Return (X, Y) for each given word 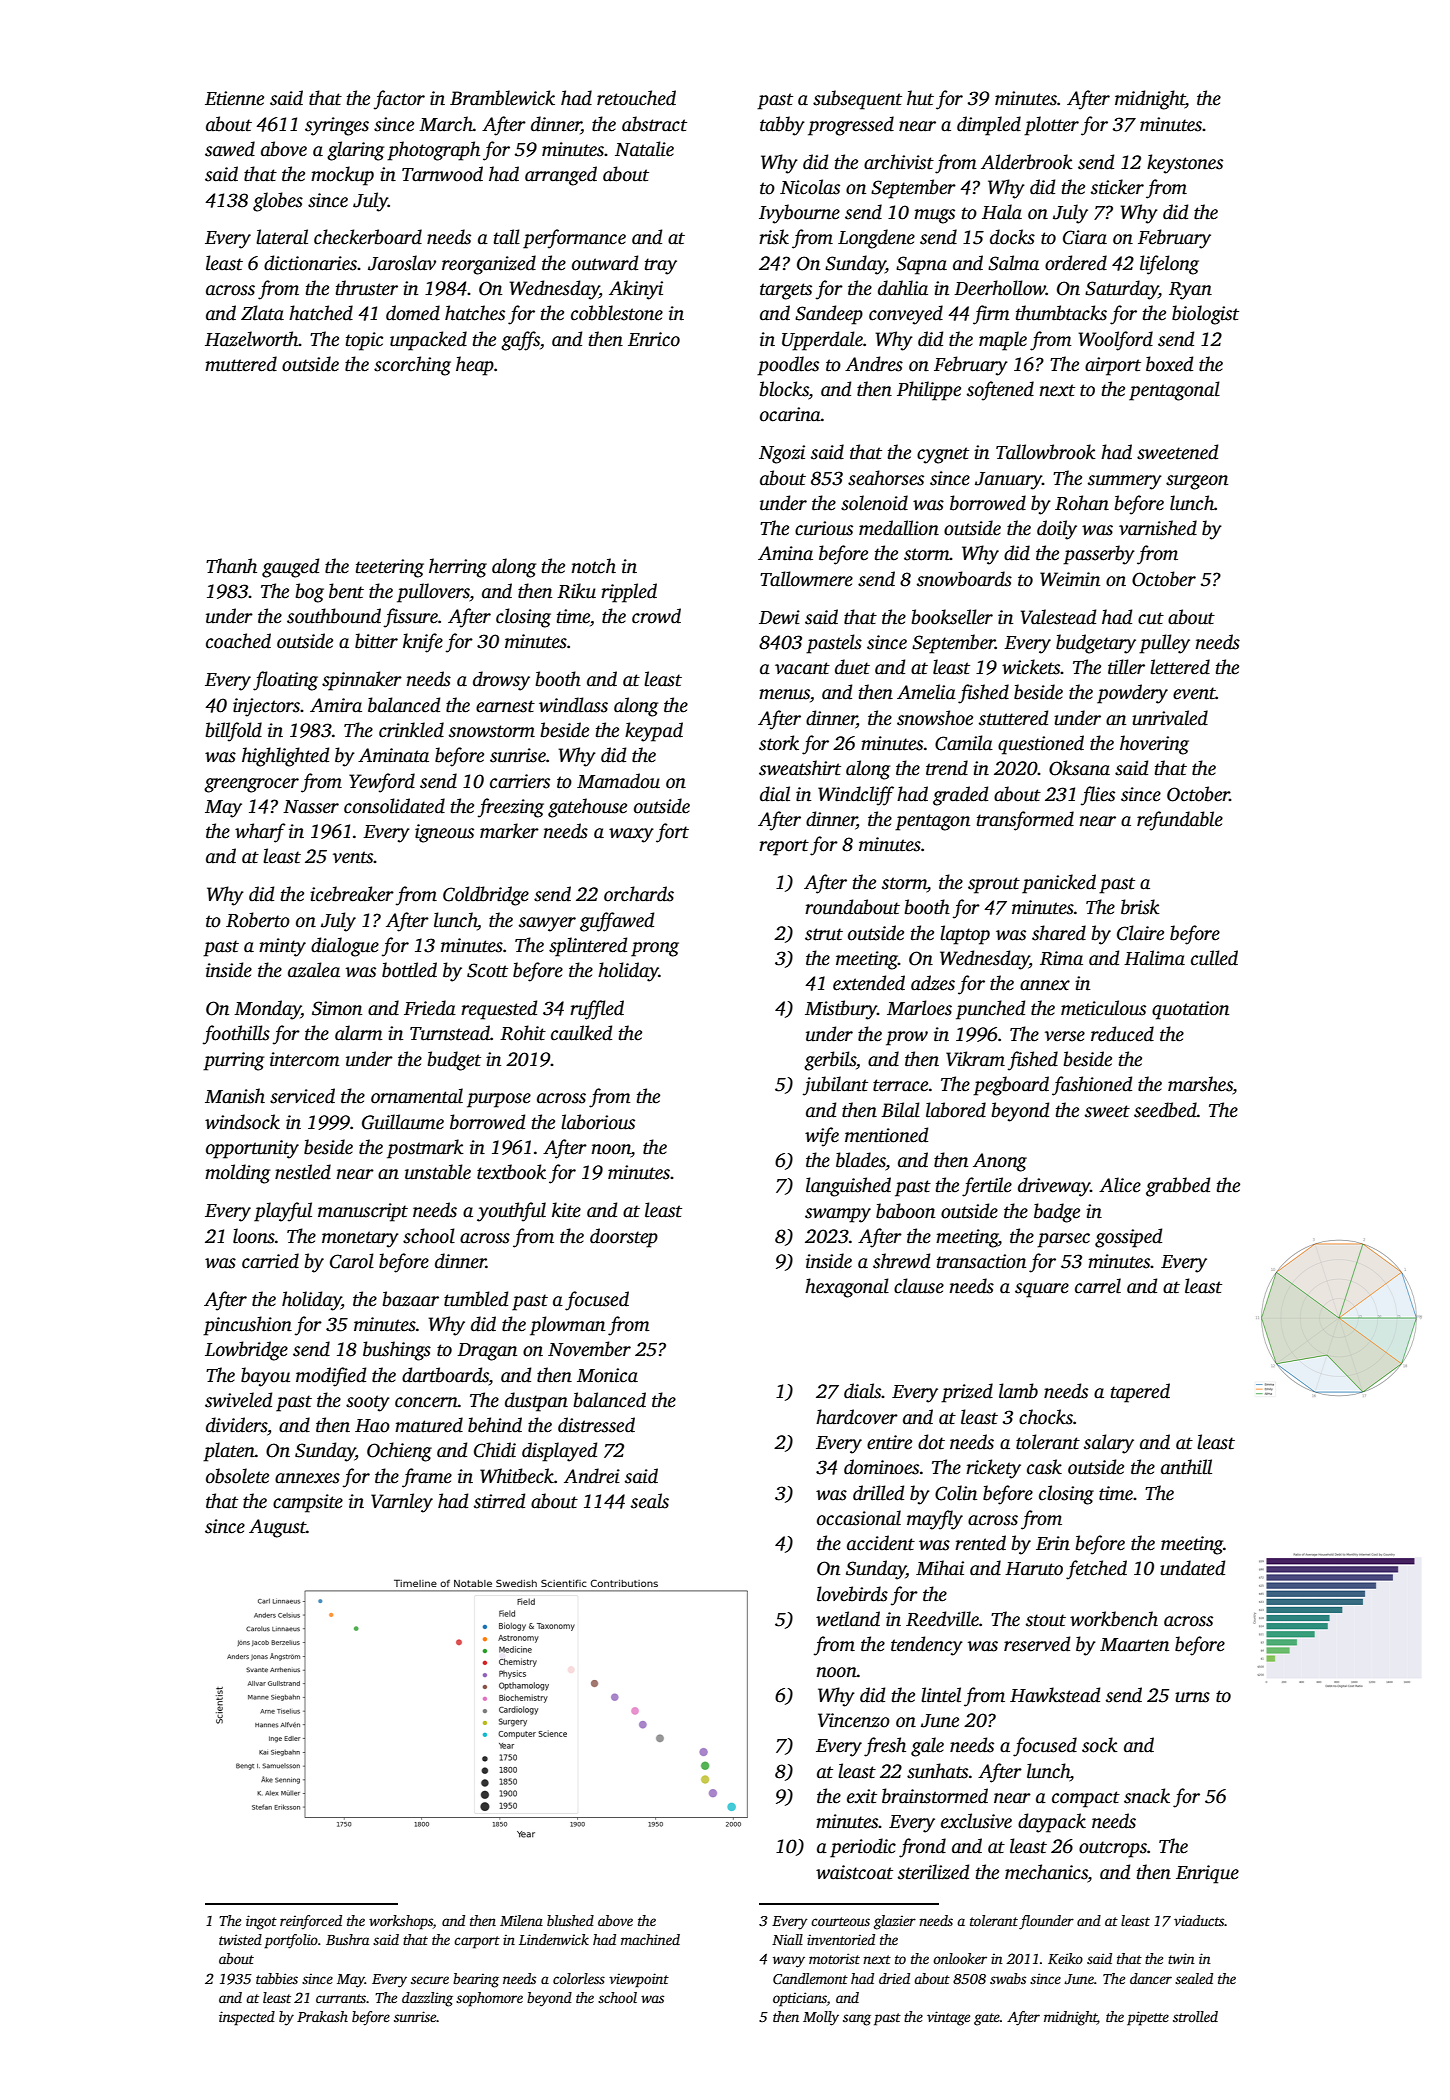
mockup (342, 176)
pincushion (247, 1326)
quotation (1190, 1010)
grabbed (1178, 1187)
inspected (247, 2018)
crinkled (411, 730)
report (784, 847)
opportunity (252, 1149)
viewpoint (639, 1980)
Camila (964, 743)
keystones (1185, 164)
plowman (567, 1326)
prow (907, 1038)
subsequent (857, 100)
